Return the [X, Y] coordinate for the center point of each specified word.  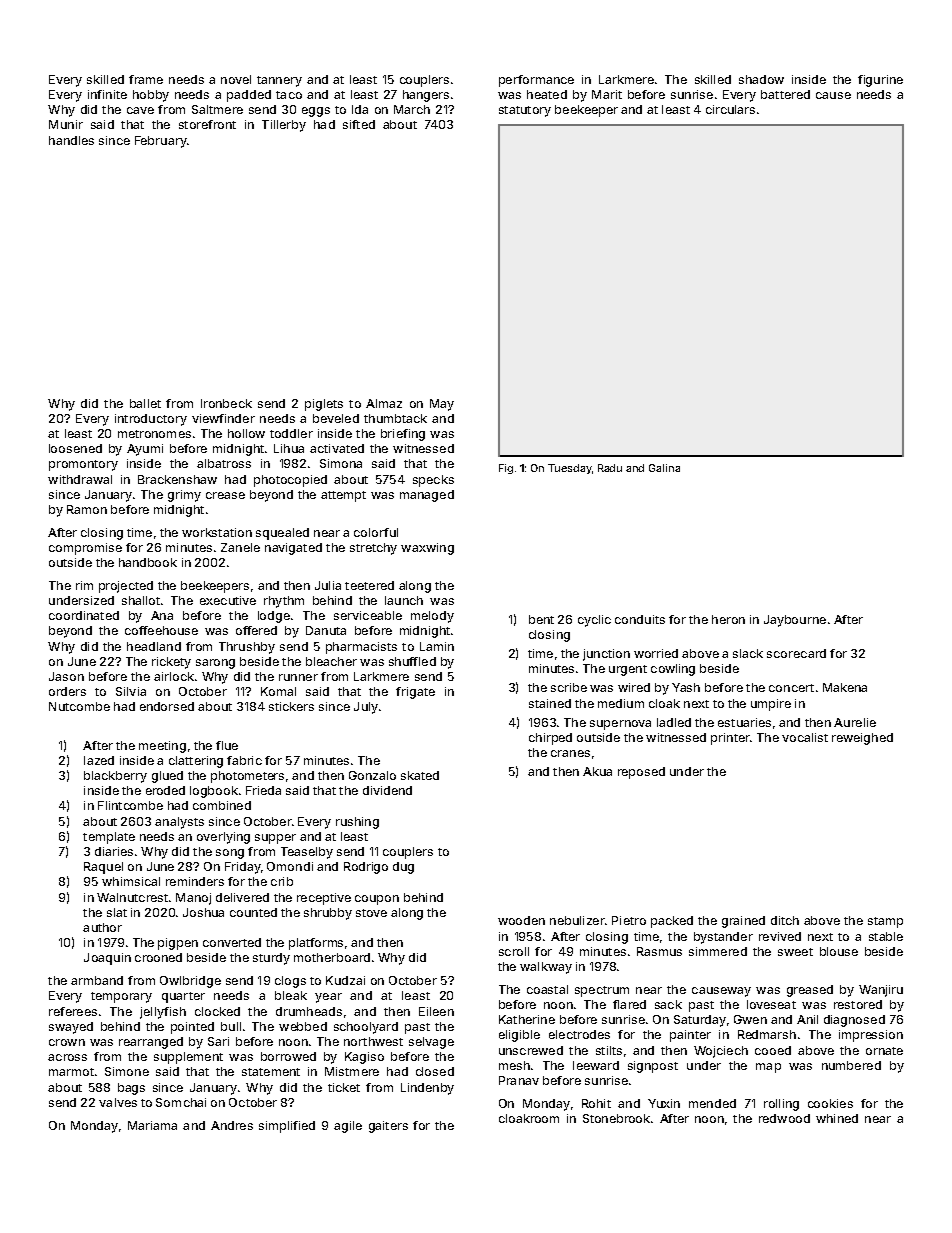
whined [837, 1118]
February [161, 142]
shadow [761, 79]
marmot [71, 1072]
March [412, 109]
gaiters [388, 1127]
